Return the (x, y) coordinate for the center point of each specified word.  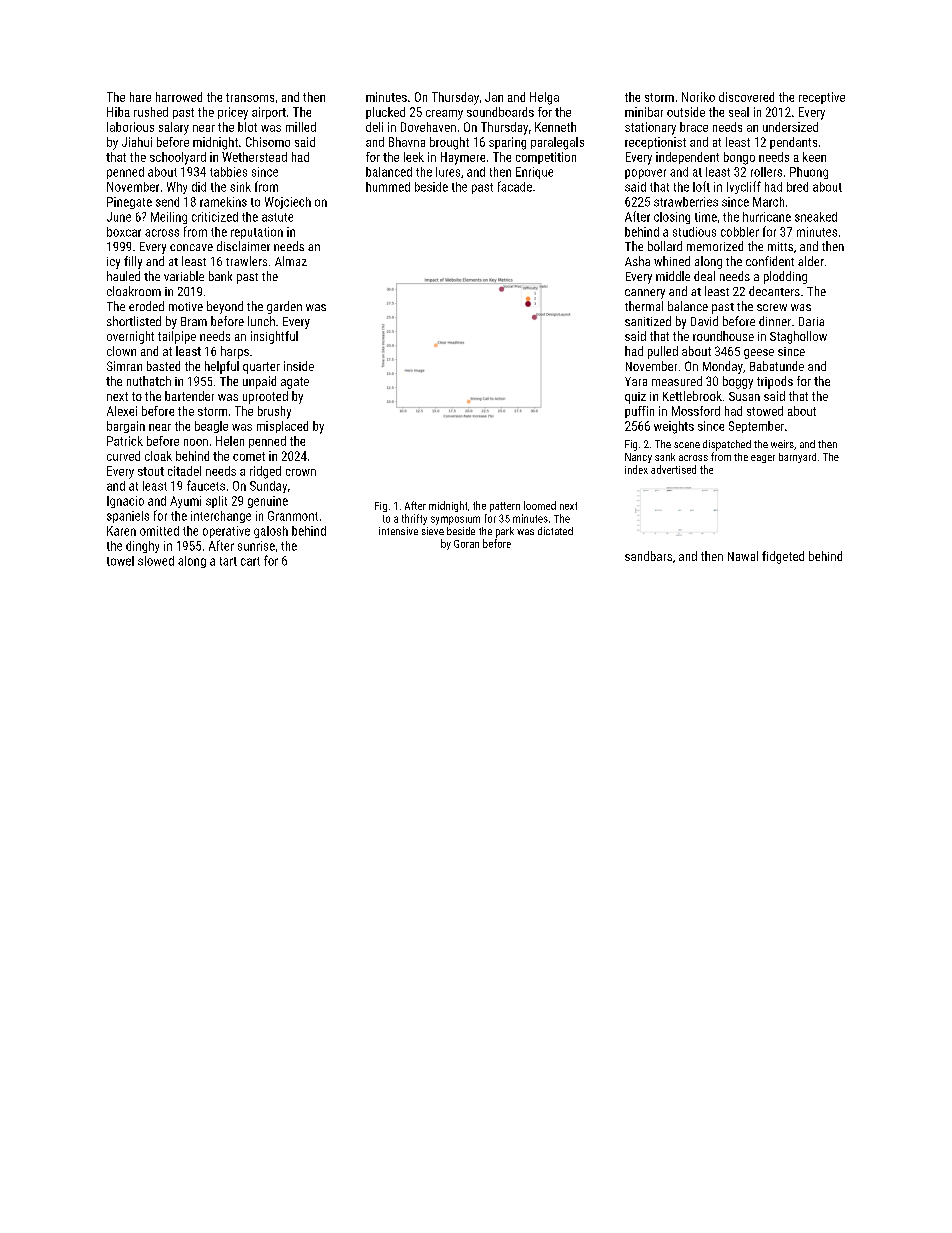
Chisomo (268, 142)
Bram (194, 321)
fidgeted (783, 557)
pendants (793, 143)
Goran (466, 544)
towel (120, 561)
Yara (636, 381)
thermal (644, 306)
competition (546, 158)
